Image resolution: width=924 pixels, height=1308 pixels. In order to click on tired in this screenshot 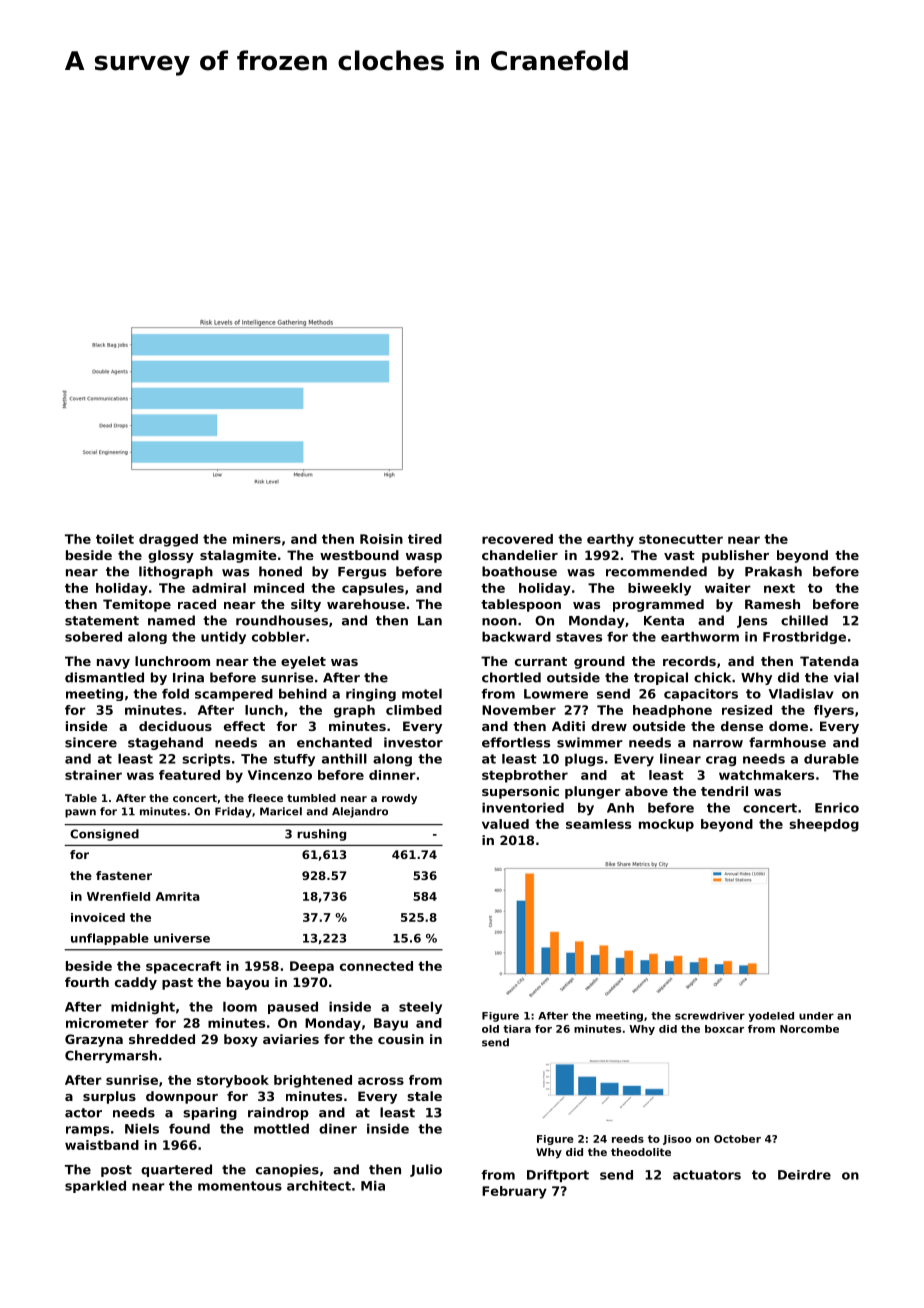, I will do `click(425, 539)`.
